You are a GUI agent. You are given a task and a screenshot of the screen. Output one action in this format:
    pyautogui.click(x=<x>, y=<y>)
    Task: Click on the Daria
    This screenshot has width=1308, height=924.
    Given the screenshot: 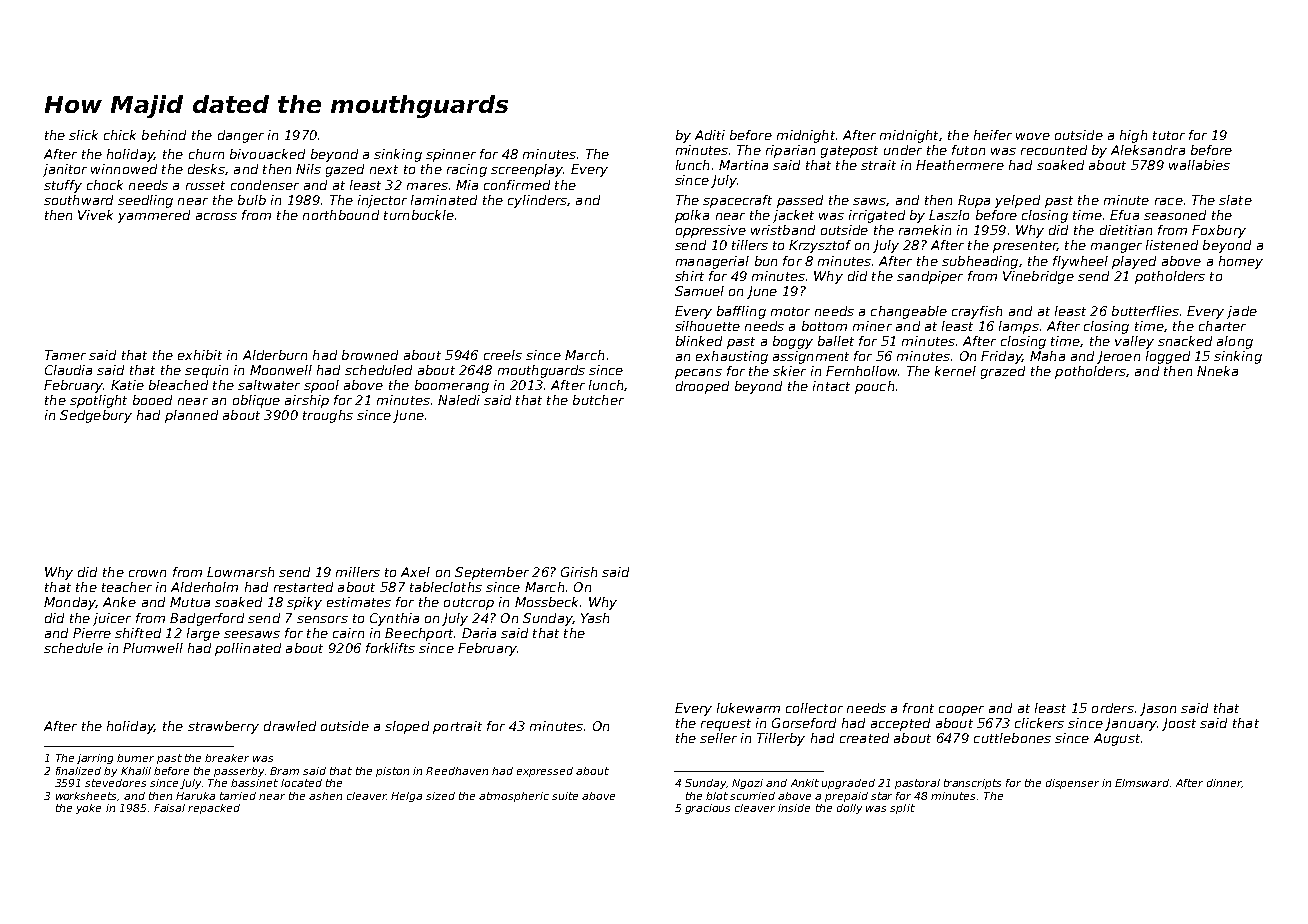 What is the action you would take?
    pyautogui.click(x=479, y=633)
